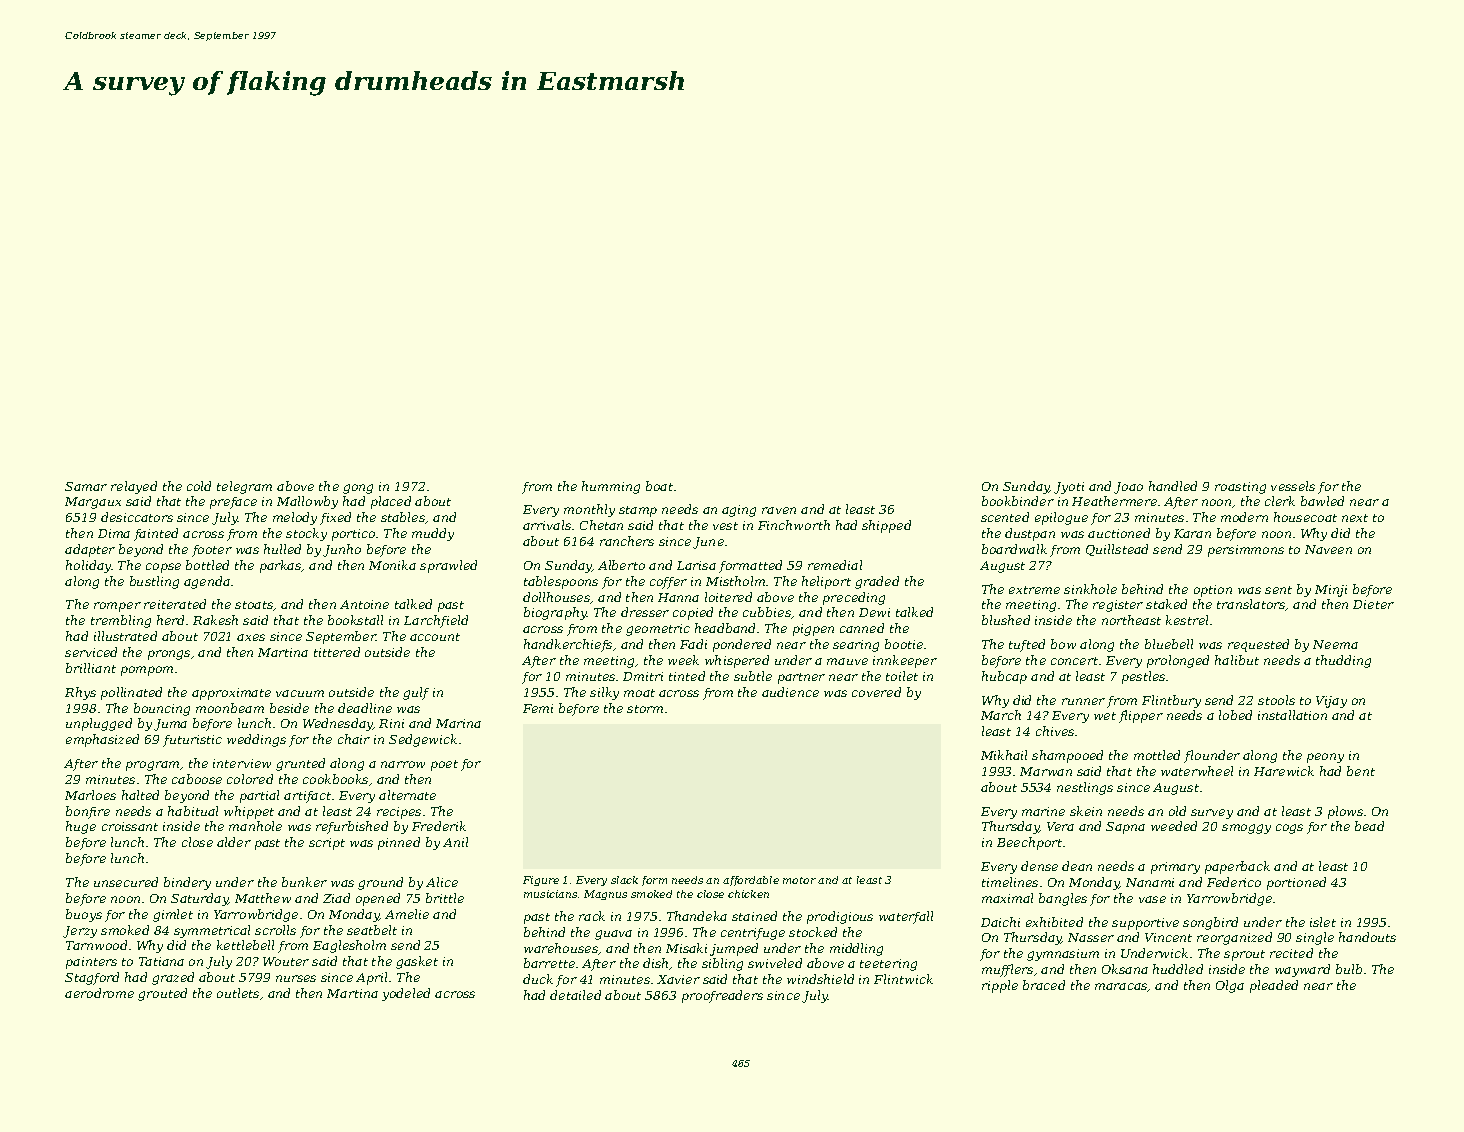 The image size is (1464, 1132). Describe the element at coordinates (1043, 811) in the screenshot. I see `marine` at that location.
